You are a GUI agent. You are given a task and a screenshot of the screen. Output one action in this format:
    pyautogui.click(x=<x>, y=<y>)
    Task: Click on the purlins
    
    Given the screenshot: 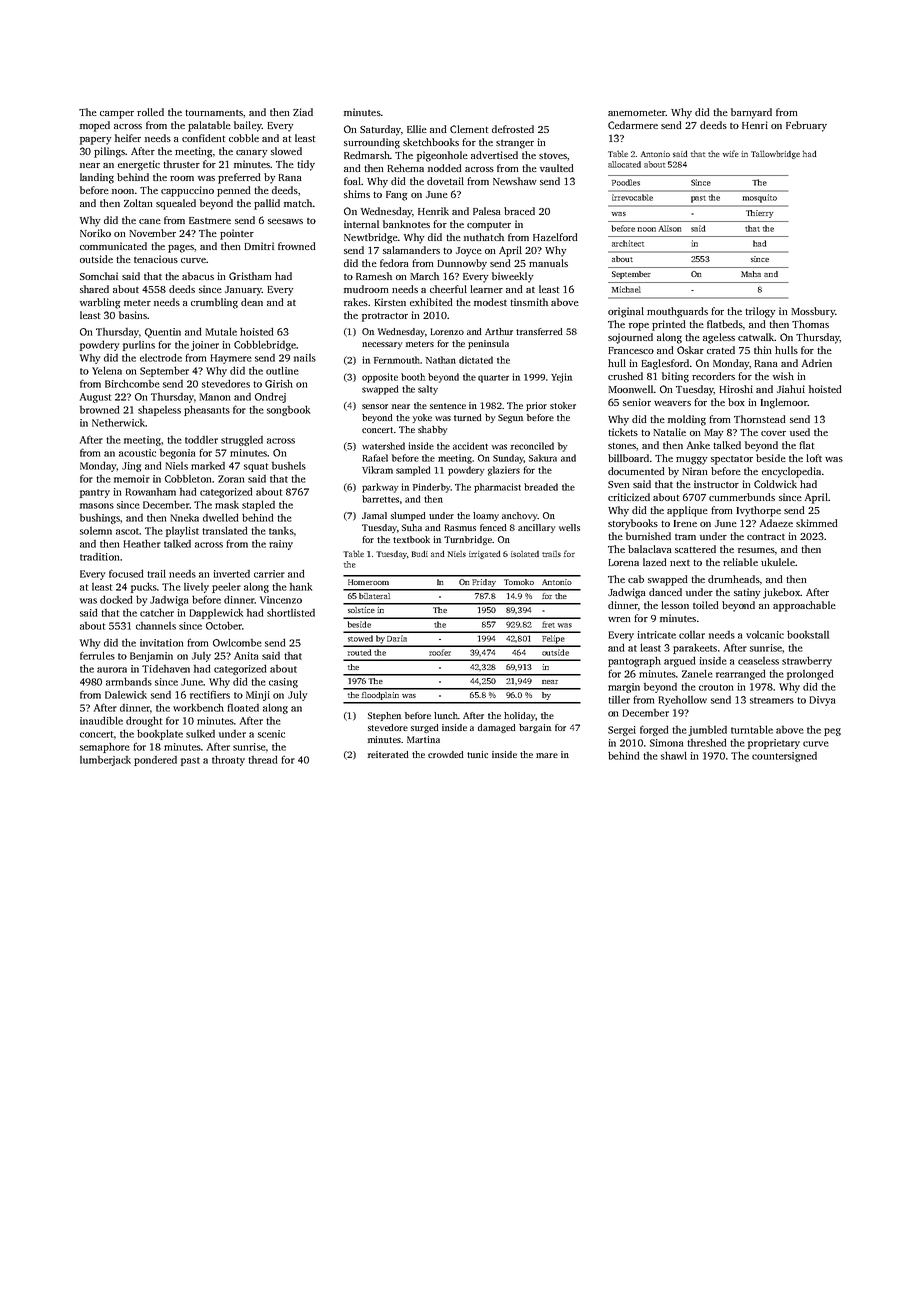 What is the action you would take?
    pyautogui.click(x=139, y=346)
